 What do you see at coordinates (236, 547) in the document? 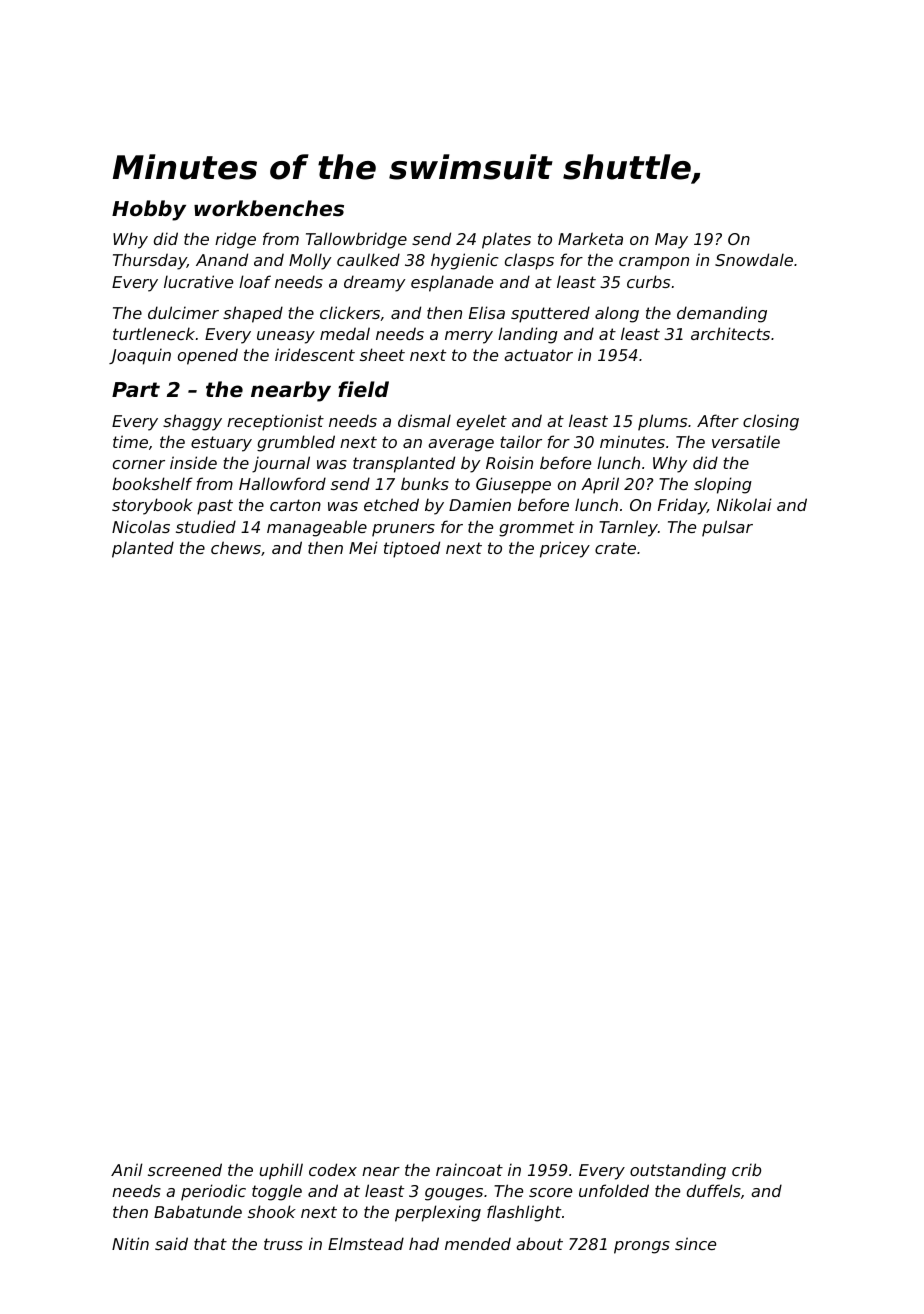
I see `chews` at bounding box center [236, 547].
